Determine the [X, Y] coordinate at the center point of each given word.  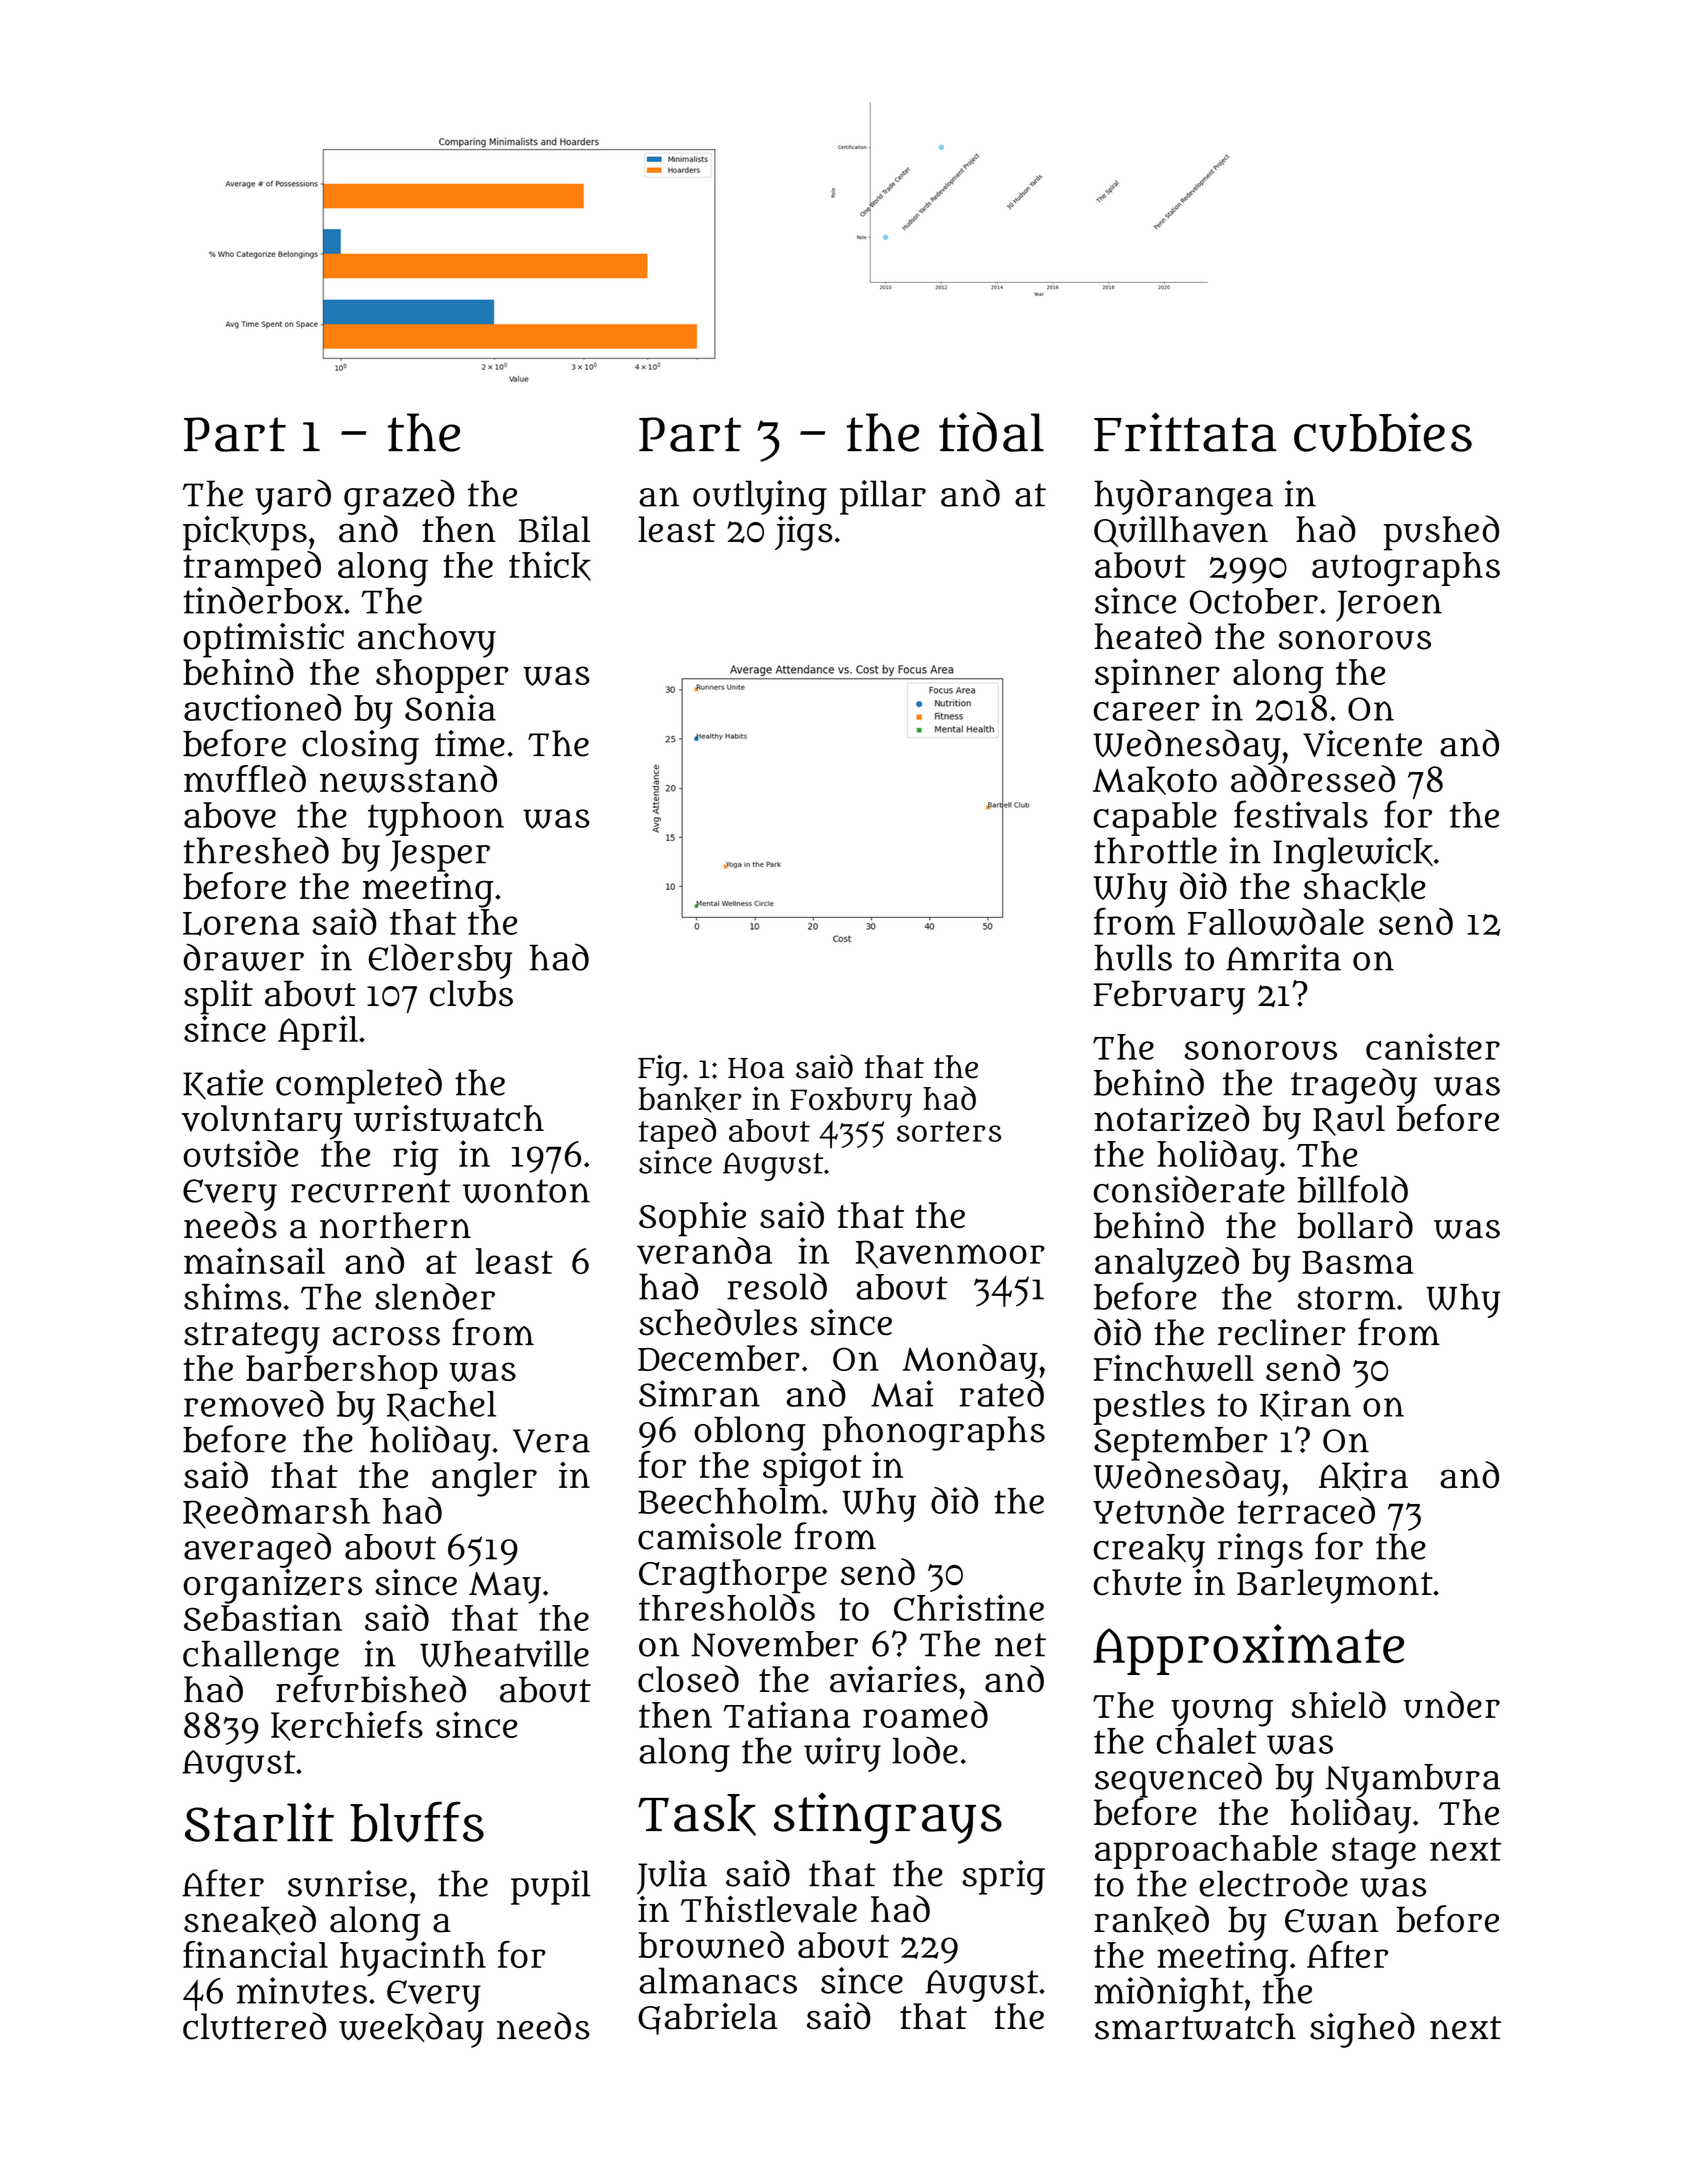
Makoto [1155, 780]
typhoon [436, 819]
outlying [760, 497]
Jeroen [1389, 606]
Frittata [1185, 432]
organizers [272, 1586]
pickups [245, 533]
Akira [1363, 1476]
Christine [969, 1607]
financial [255, 1954]
